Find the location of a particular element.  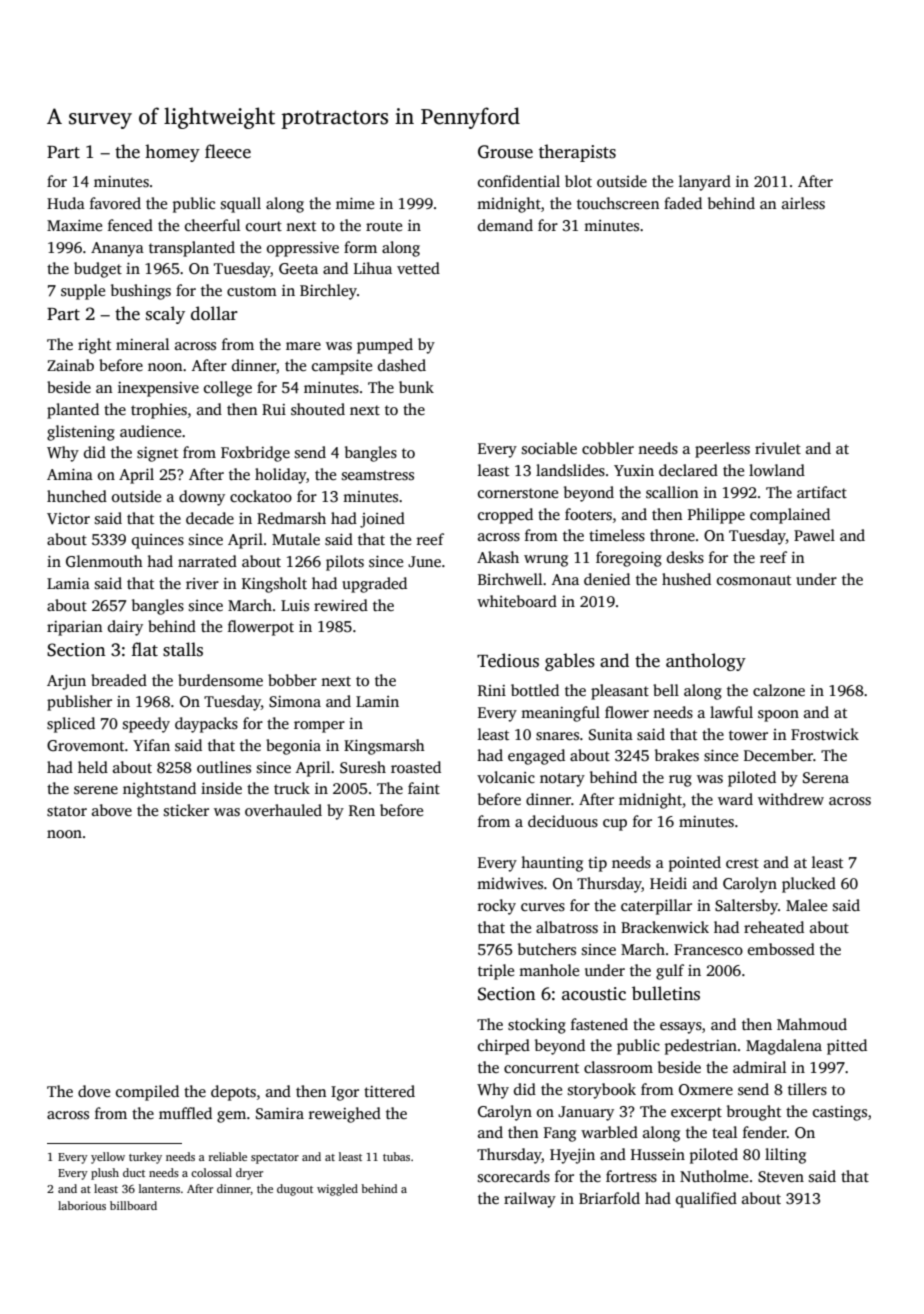

airless is located at coordinates (803, 203).
